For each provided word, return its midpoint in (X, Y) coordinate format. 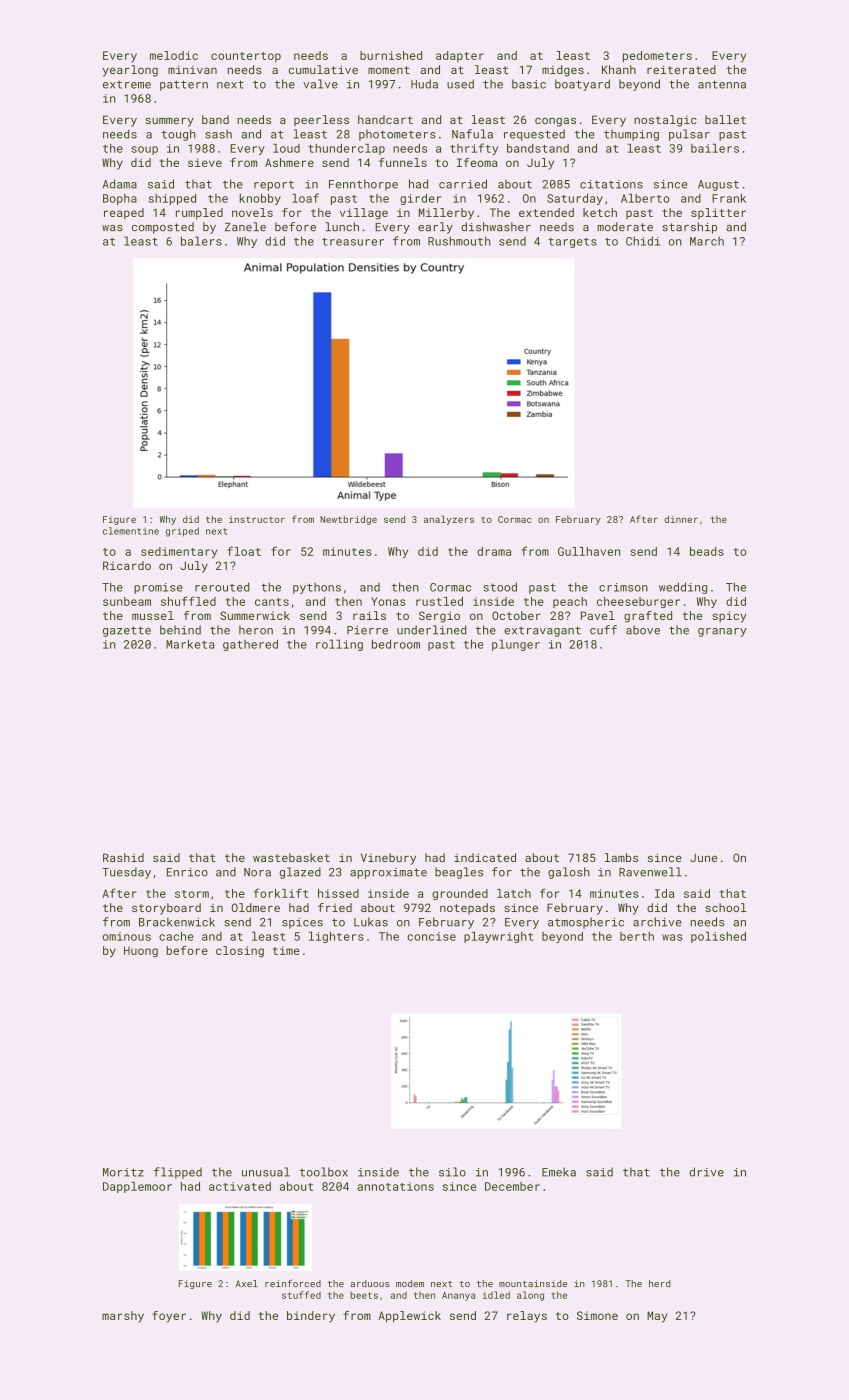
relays (527, 1317)
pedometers (657, 56)
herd (660, 1283)
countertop (246, 57)
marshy (123, 1317)
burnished (391, 55)
